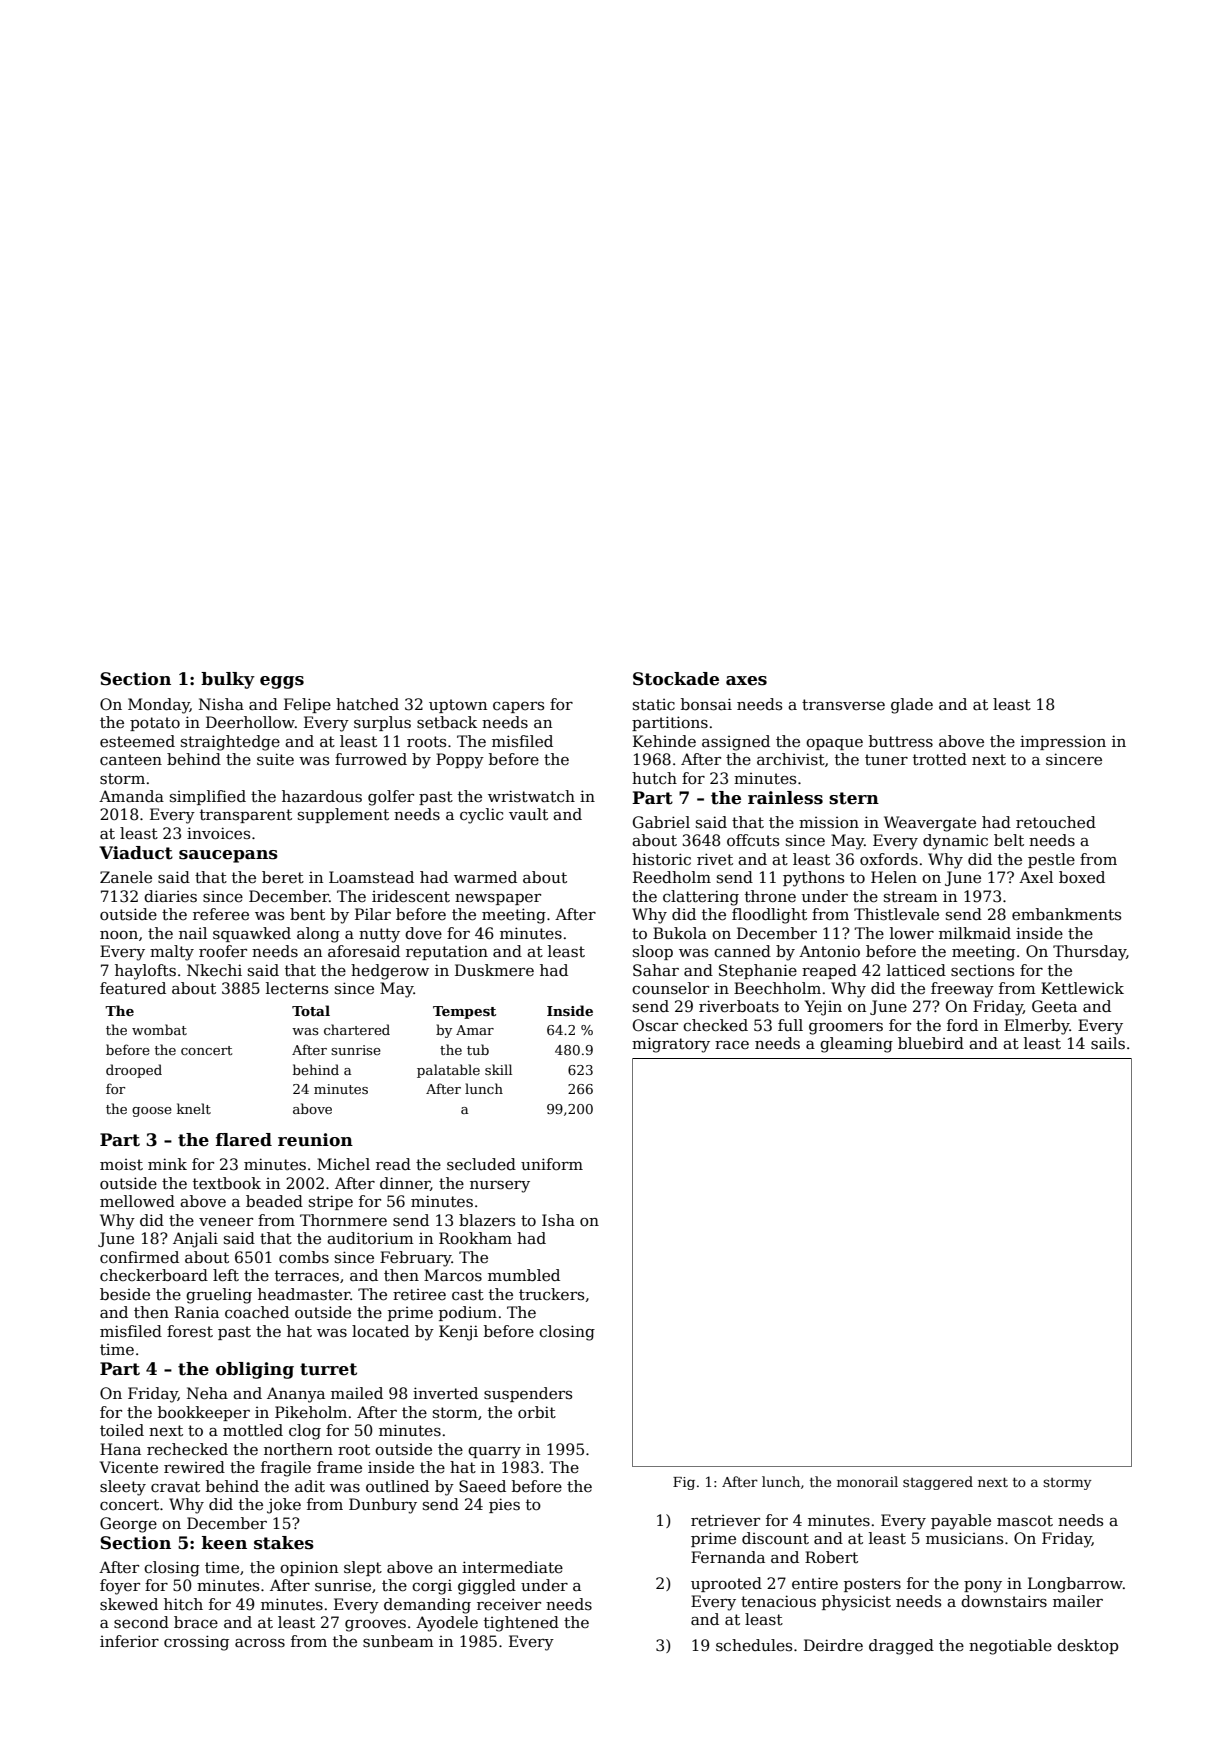 The image size is (1232, 1742). Describe the element at coordinates (1108, 1043) in the screenshot. I see `sails` at that location.
